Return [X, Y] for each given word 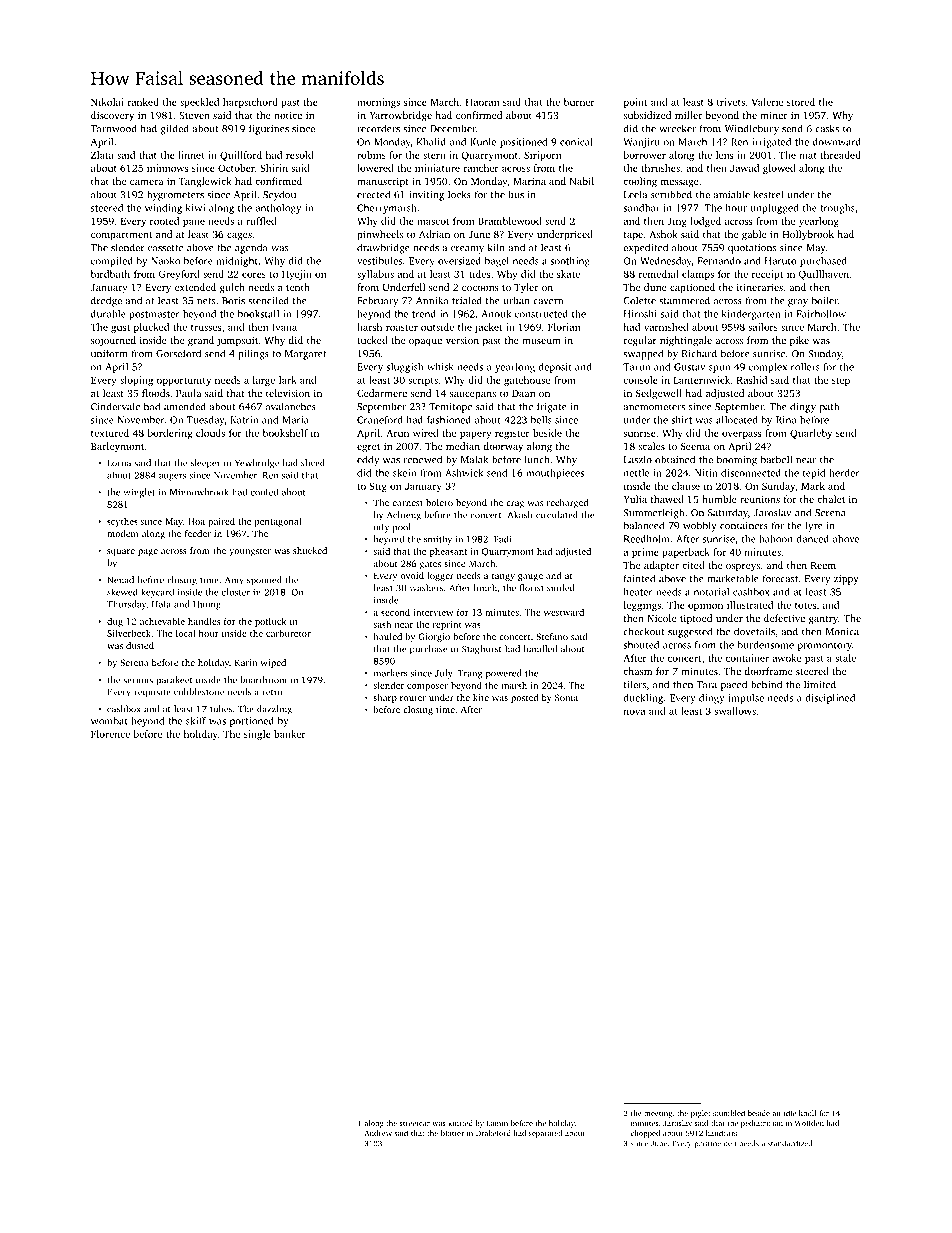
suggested [690, 632]
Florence [110, 734]
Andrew [378, 1133]
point [635, 103]
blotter [452, 1133]
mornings [378, 103]
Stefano [552, 636]
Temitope [450, 408]
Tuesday [205, 421]
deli [730, 1143]
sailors [763, 327]
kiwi [195, 208]
